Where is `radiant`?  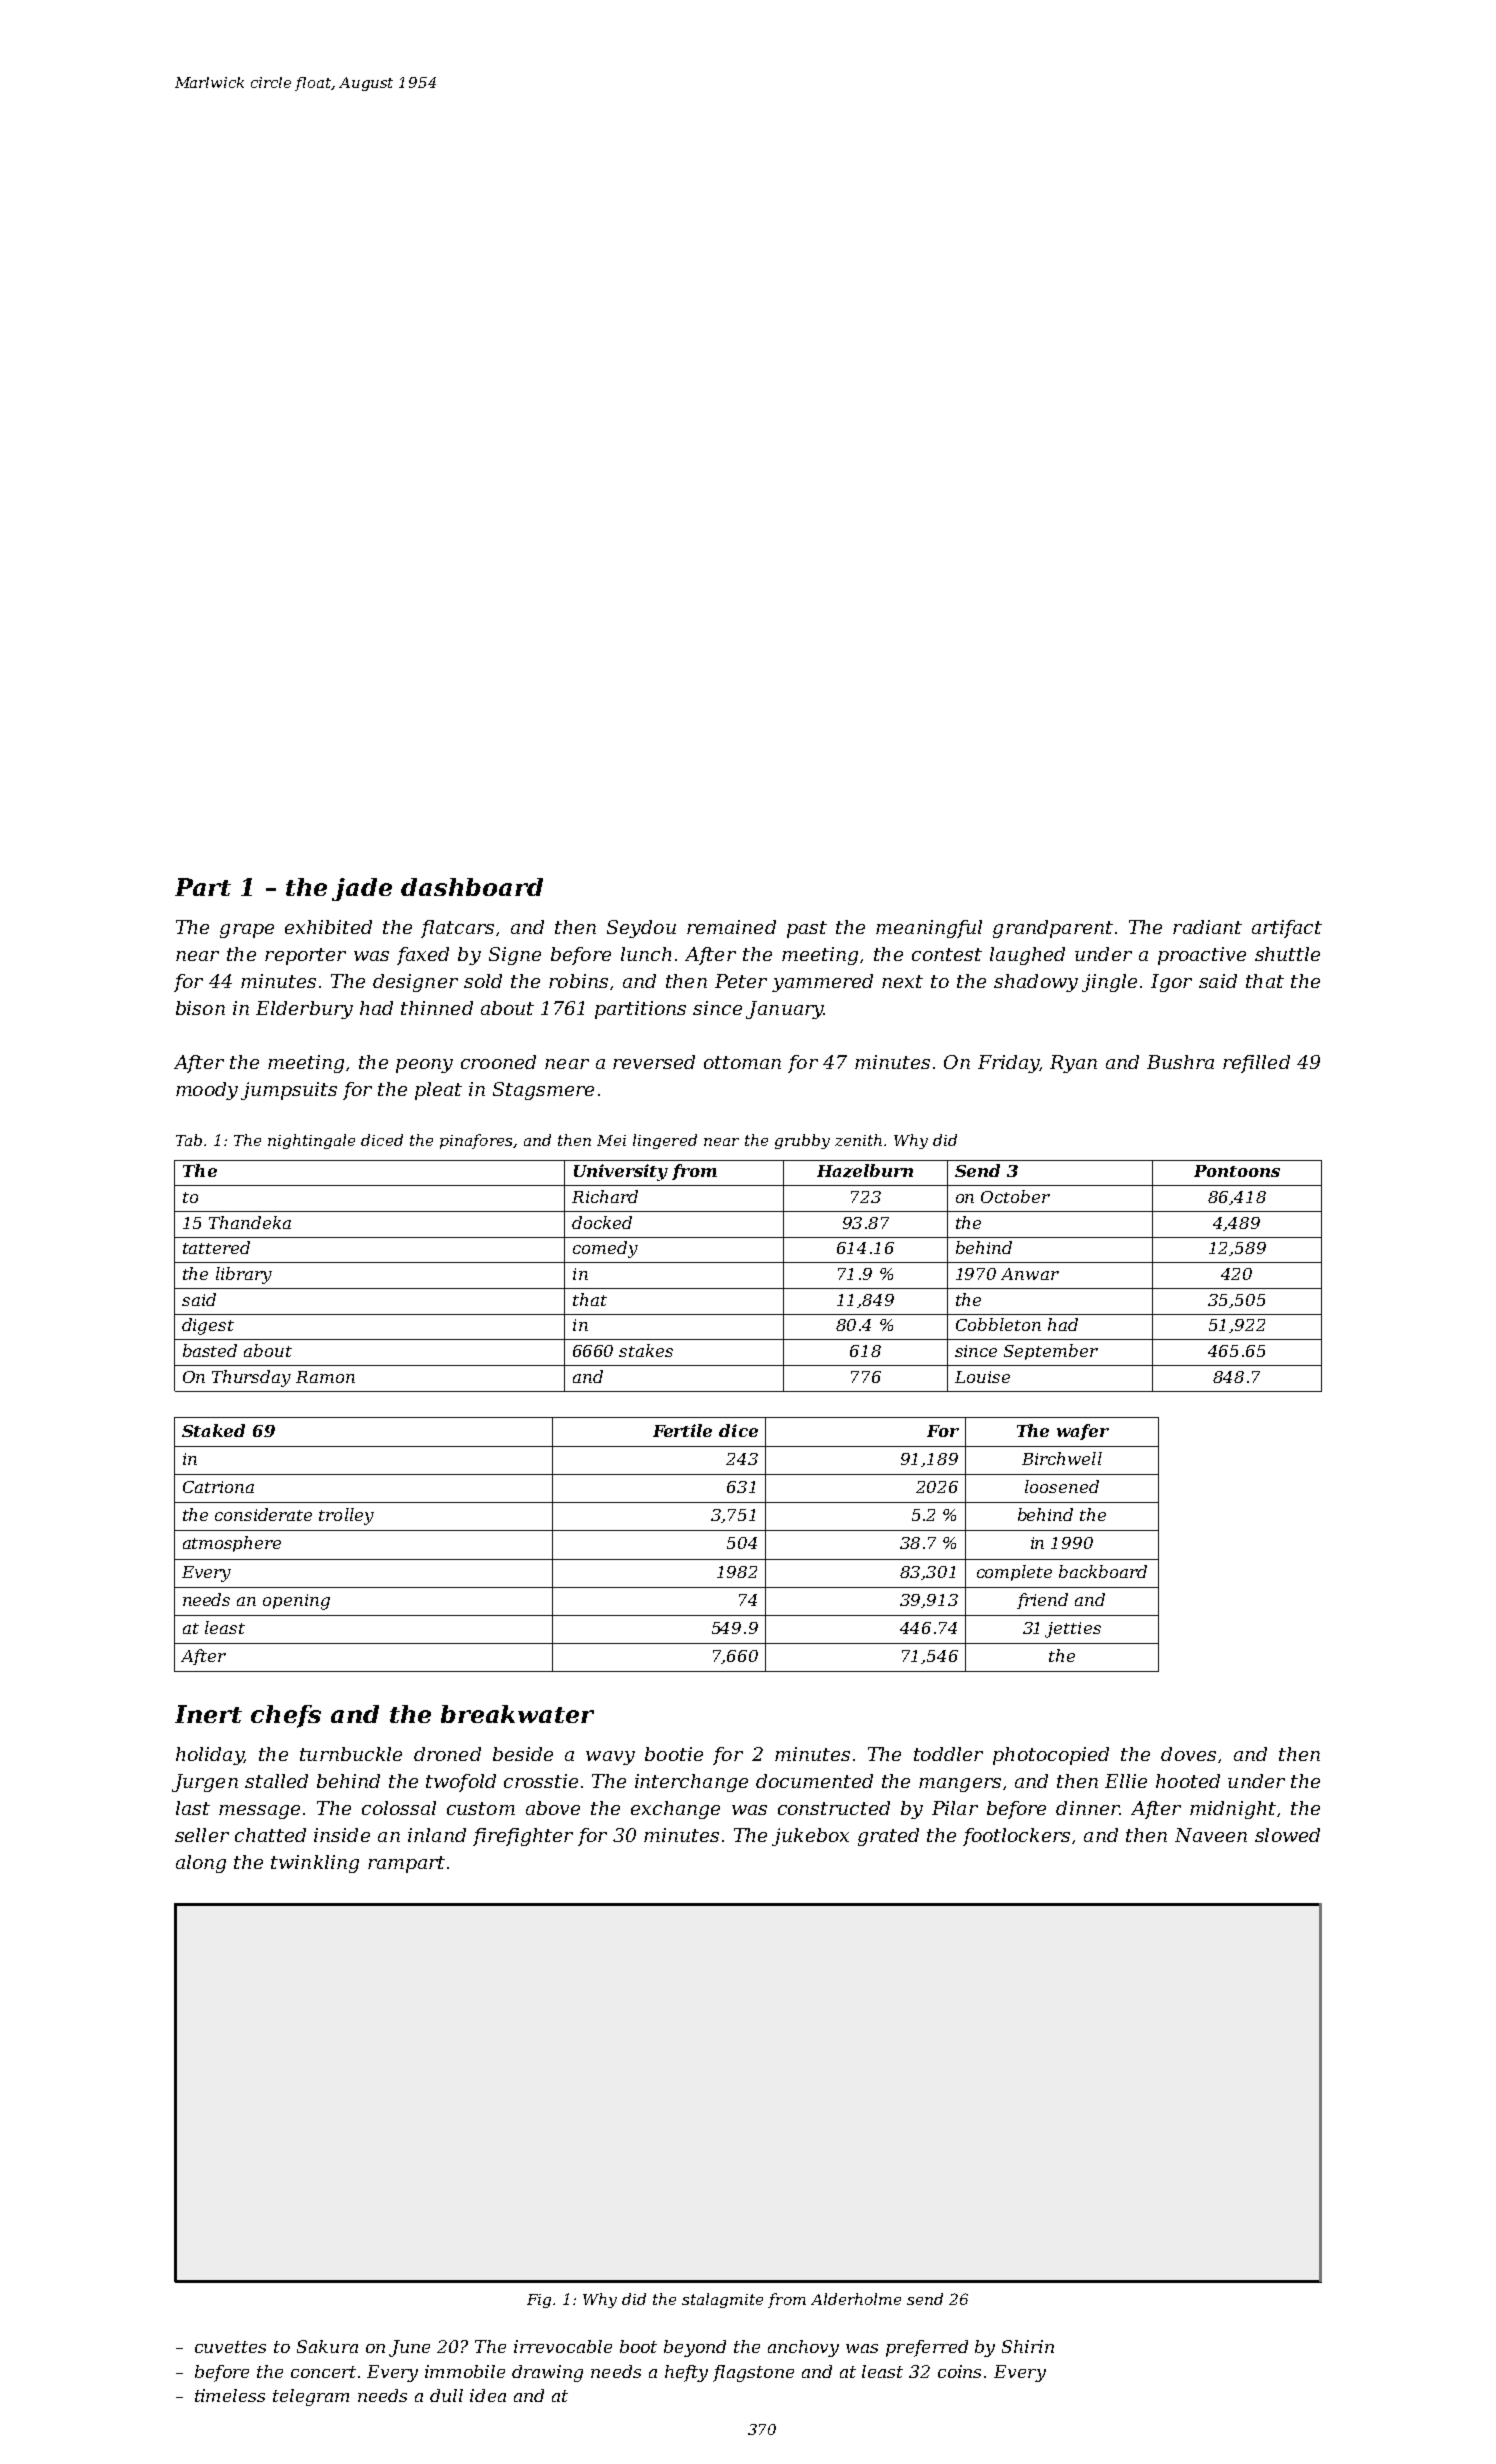
radiant is located at coordinates (1207, 927).
